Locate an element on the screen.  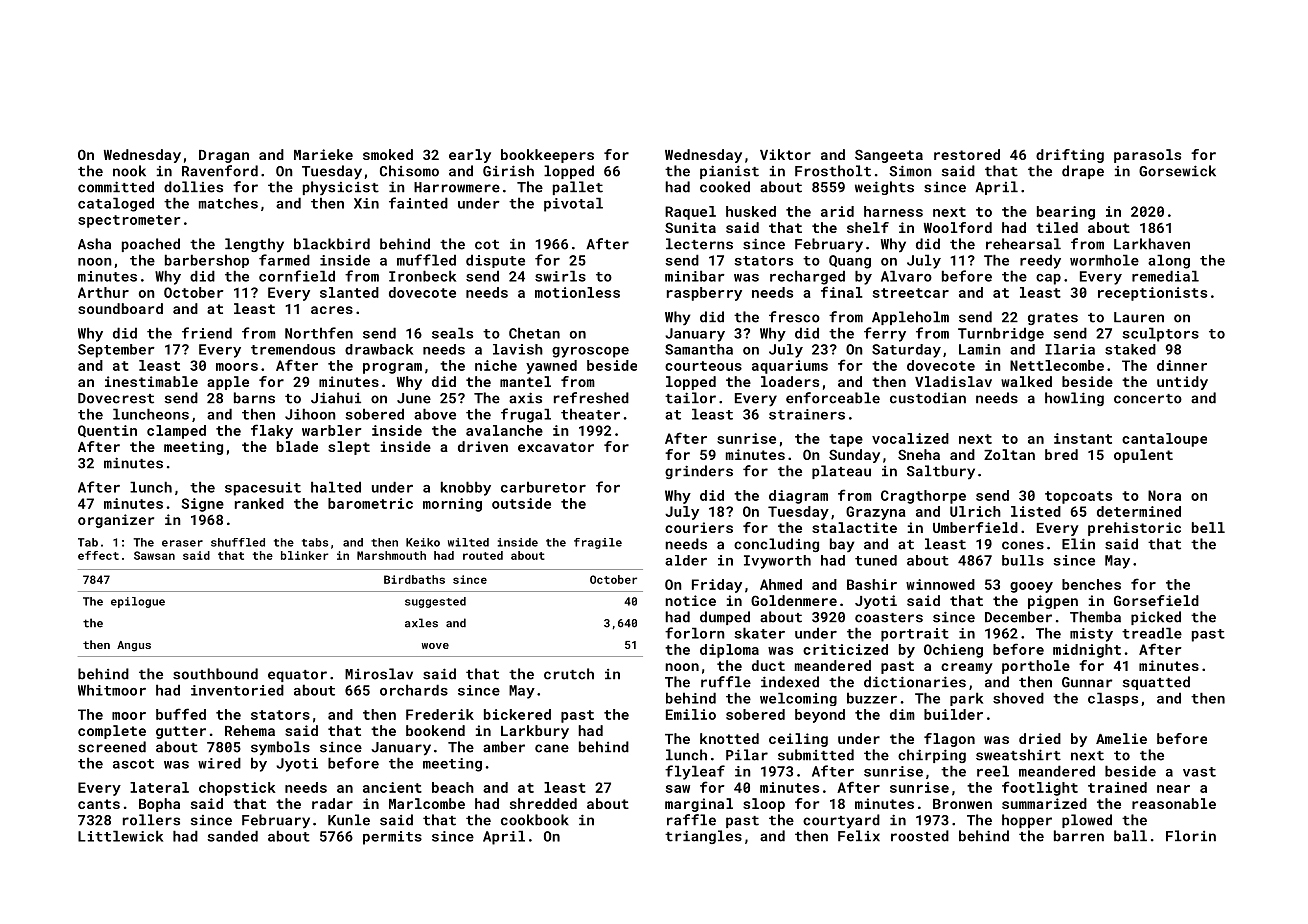
barbershop is located at coordinates (207, 261).
